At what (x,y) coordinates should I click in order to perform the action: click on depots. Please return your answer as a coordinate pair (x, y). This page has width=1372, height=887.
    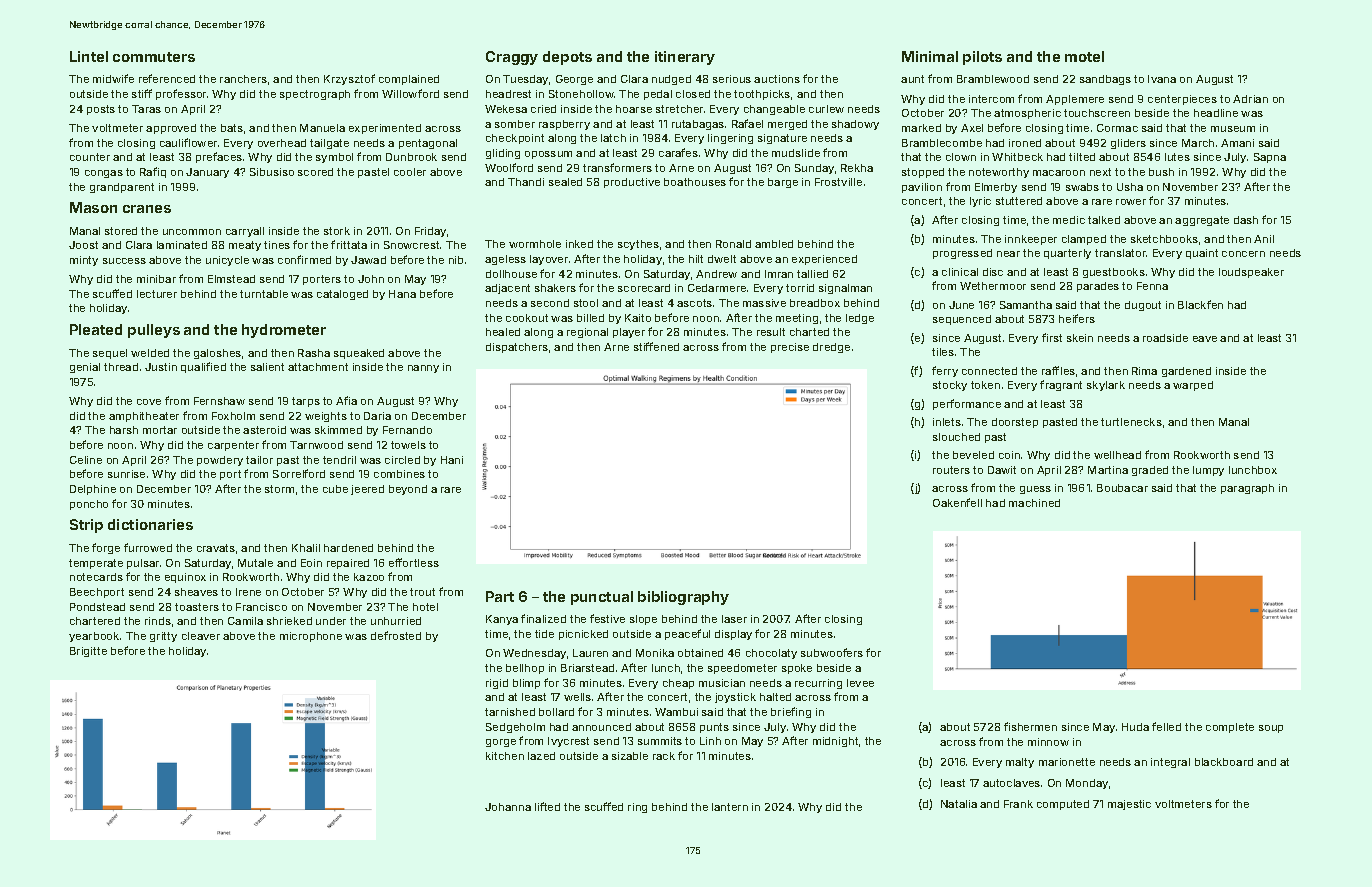
    Looking at the image, I should click on (567, 58).
